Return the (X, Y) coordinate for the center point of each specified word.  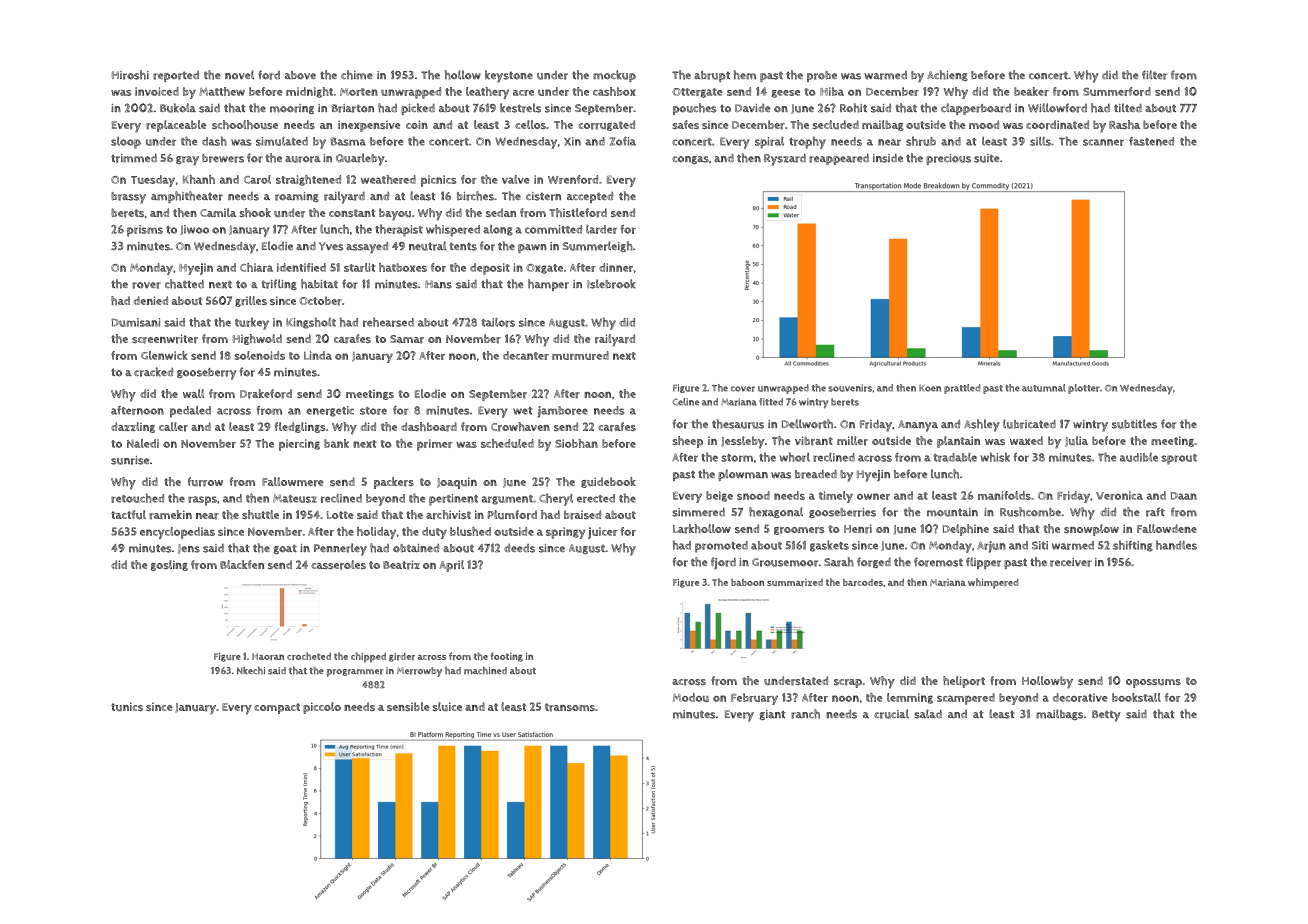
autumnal (1044, 388)
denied (151, 300)
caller (173, 427)
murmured (580, 355)
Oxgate (544, 269)
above (300, 75)
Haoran (268, 656)
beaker (1031, 91)
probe (822, 76)
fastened (1151, 141)
